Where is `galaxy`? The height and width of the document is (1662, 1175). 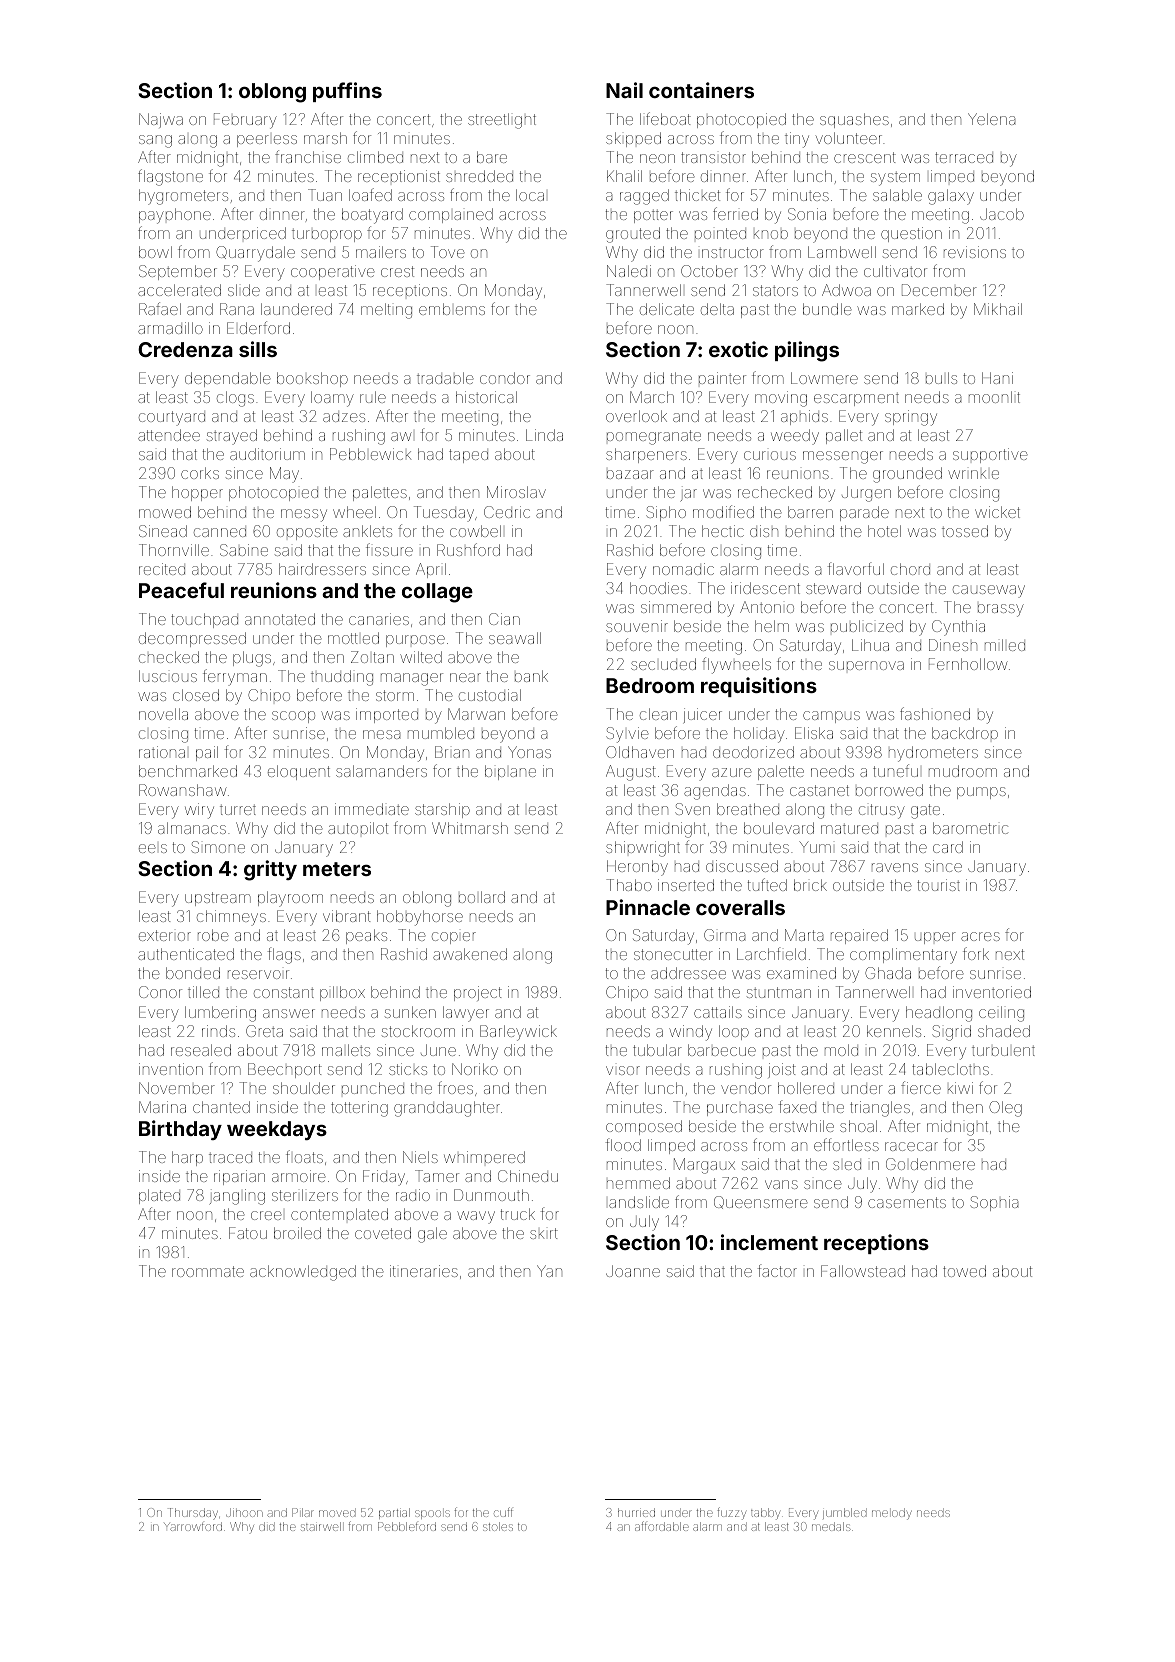
galaxy is located at coordinates (951, 197).
